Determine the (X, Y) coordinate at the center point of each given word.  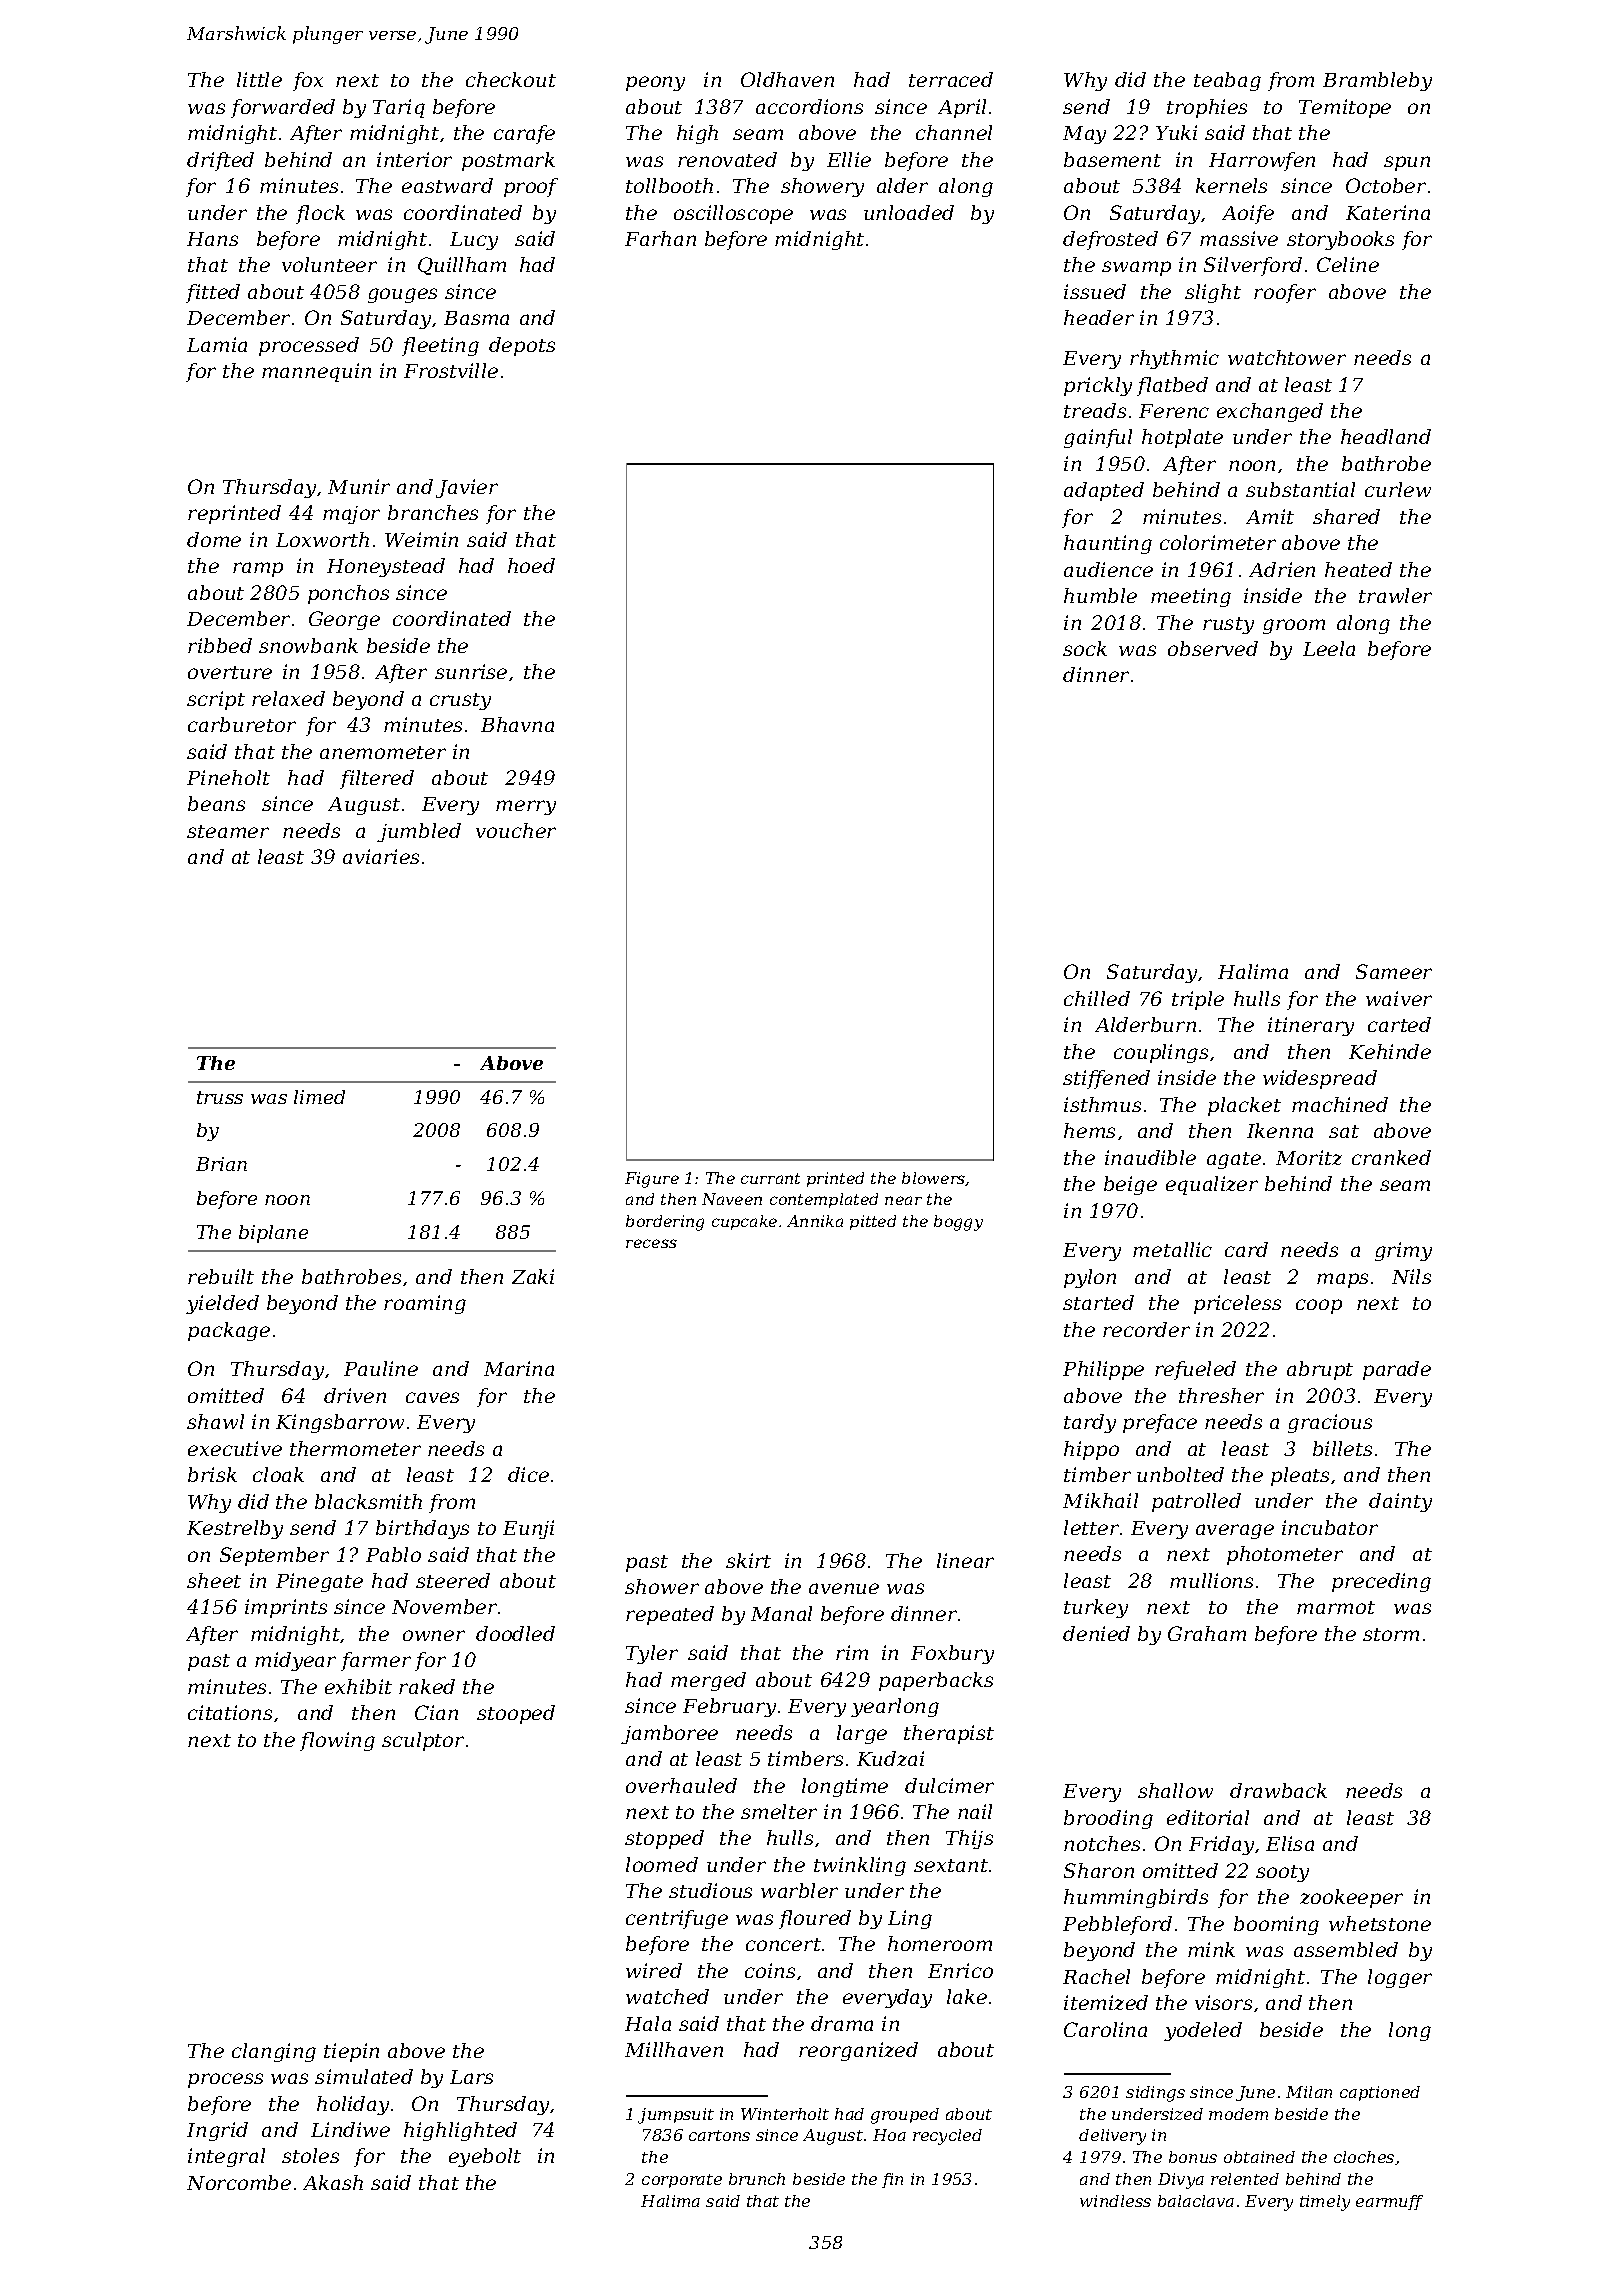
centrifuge (677, 1919)
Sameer (1394, 971)
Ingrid (217, 2131)
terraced (951, 79)
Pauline (381, 1368)
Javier (467, 488)
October (1386, 185)
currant (770, 1178)
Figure (652, 1180)
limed (319, 1097)
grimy (1403, 1251)
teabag (1227, 81)
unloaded (909, 212)
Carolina (1105, 2029)
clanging (274, 2052)
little (259, 79)
